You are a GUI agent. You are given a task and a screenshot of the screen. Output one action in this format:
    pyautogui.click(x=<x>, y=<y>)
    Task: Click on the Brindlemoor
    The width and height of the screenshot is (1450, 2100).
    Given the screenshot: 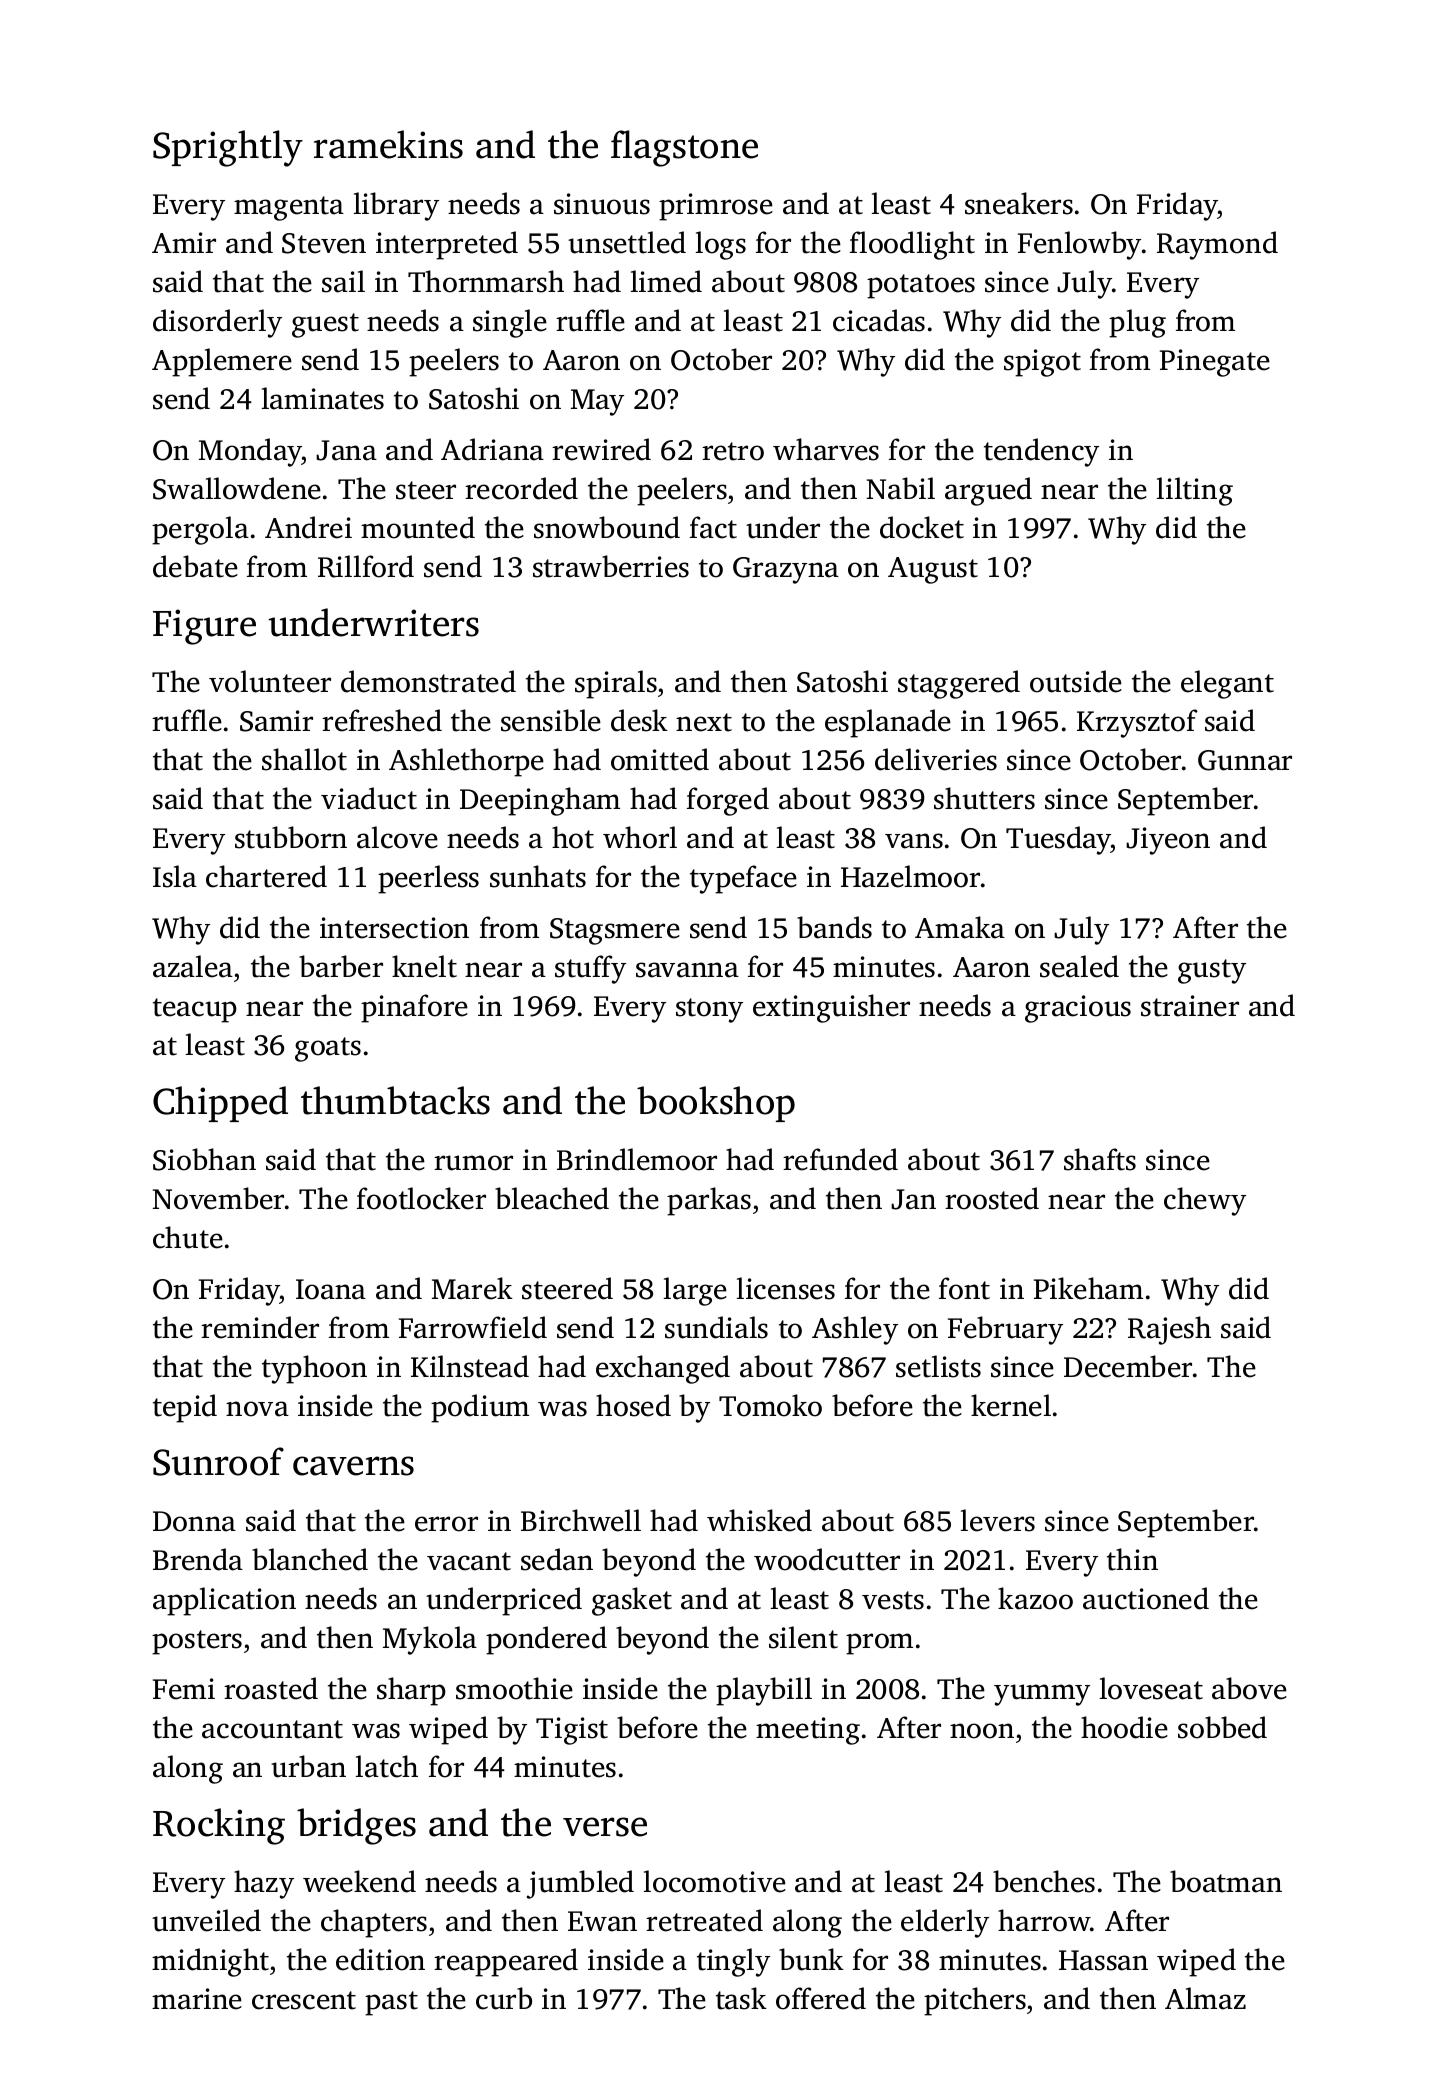 What is the action you would take?
    pyautogui.click(x=637, y=1159)
